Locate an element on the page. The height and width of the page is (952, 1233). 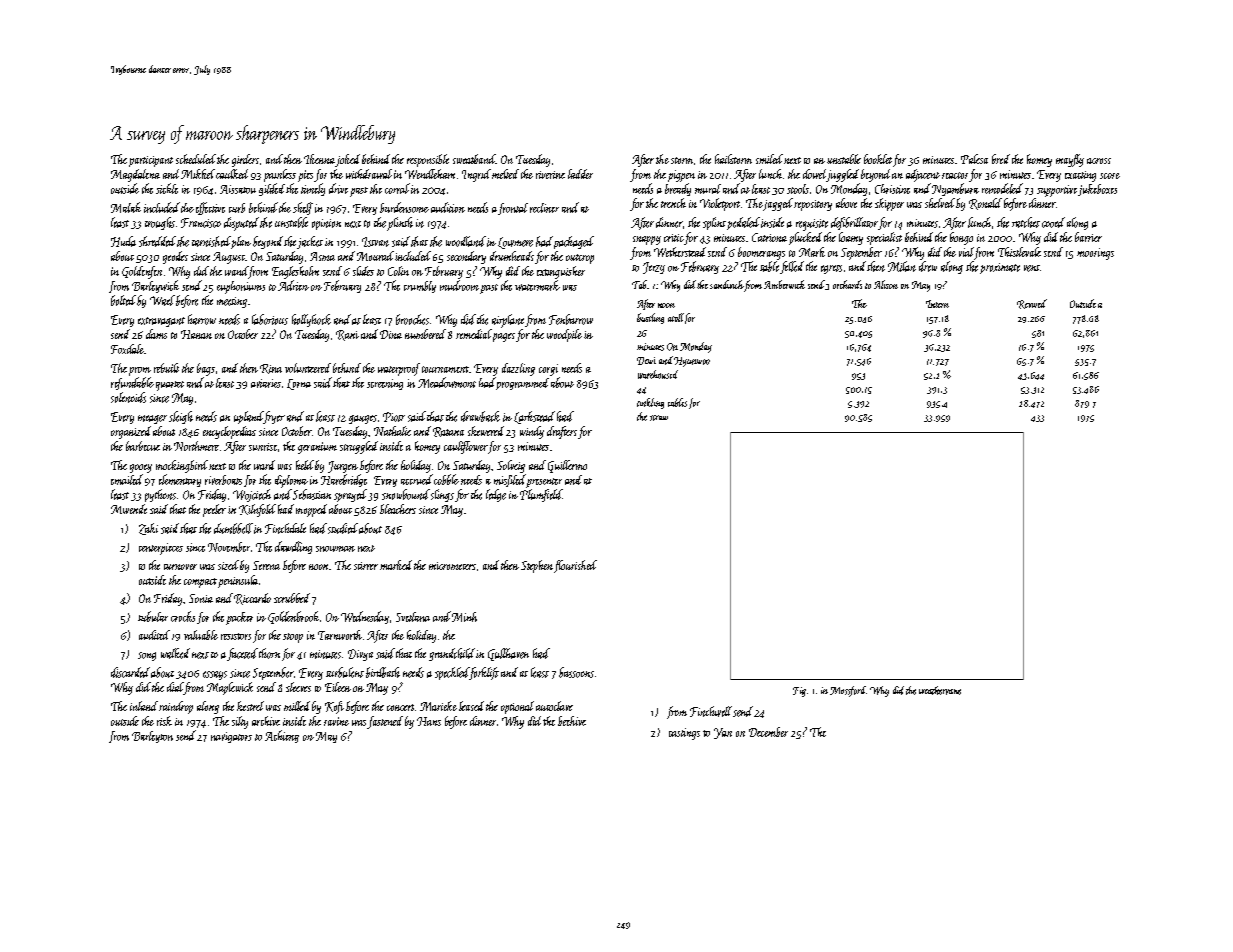
presenter is located at coordinates (544, 483).
